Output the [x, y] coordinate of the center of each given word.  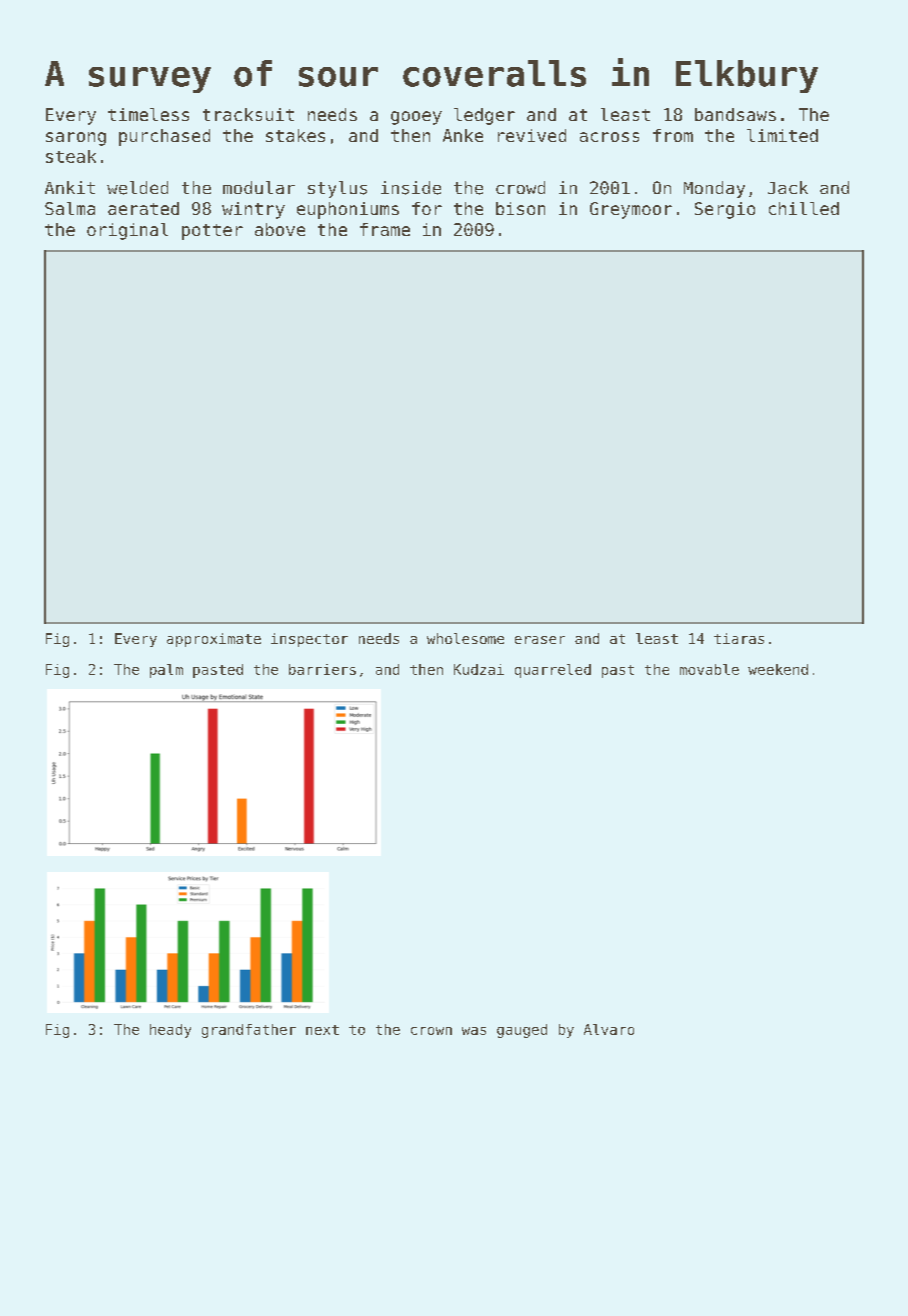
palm [166, 671]
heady [170, 1031]
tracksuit [248, 114]
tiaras [739, 638]
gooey [416, 118]
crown [431, 1031]
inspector [309, 640]
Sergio [725, 210]
